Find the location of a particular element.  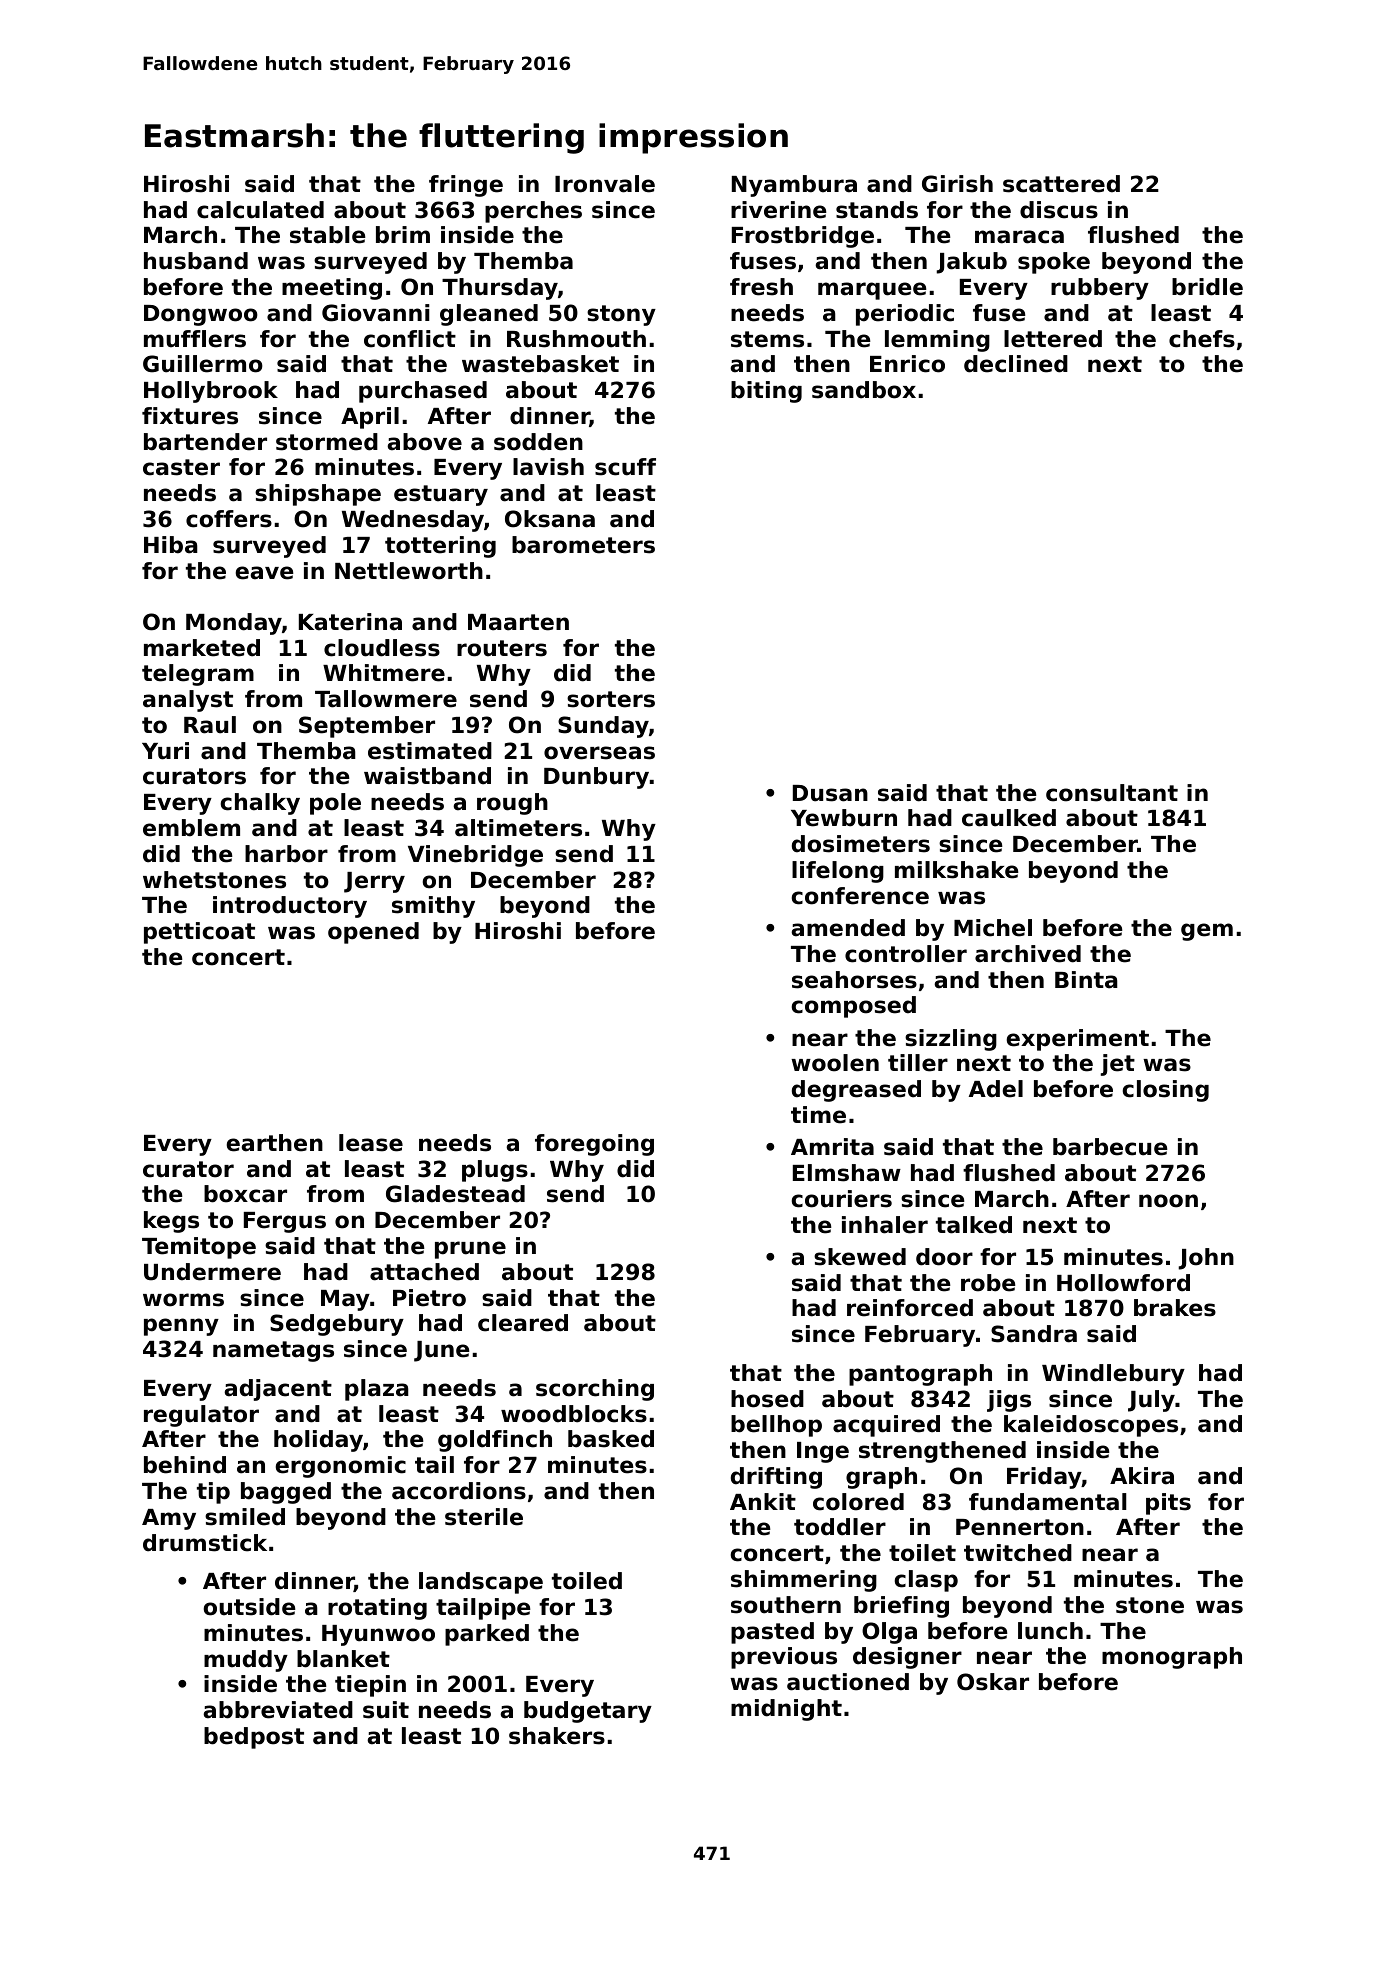

Ironvale is located at coordinates (605, 184).
